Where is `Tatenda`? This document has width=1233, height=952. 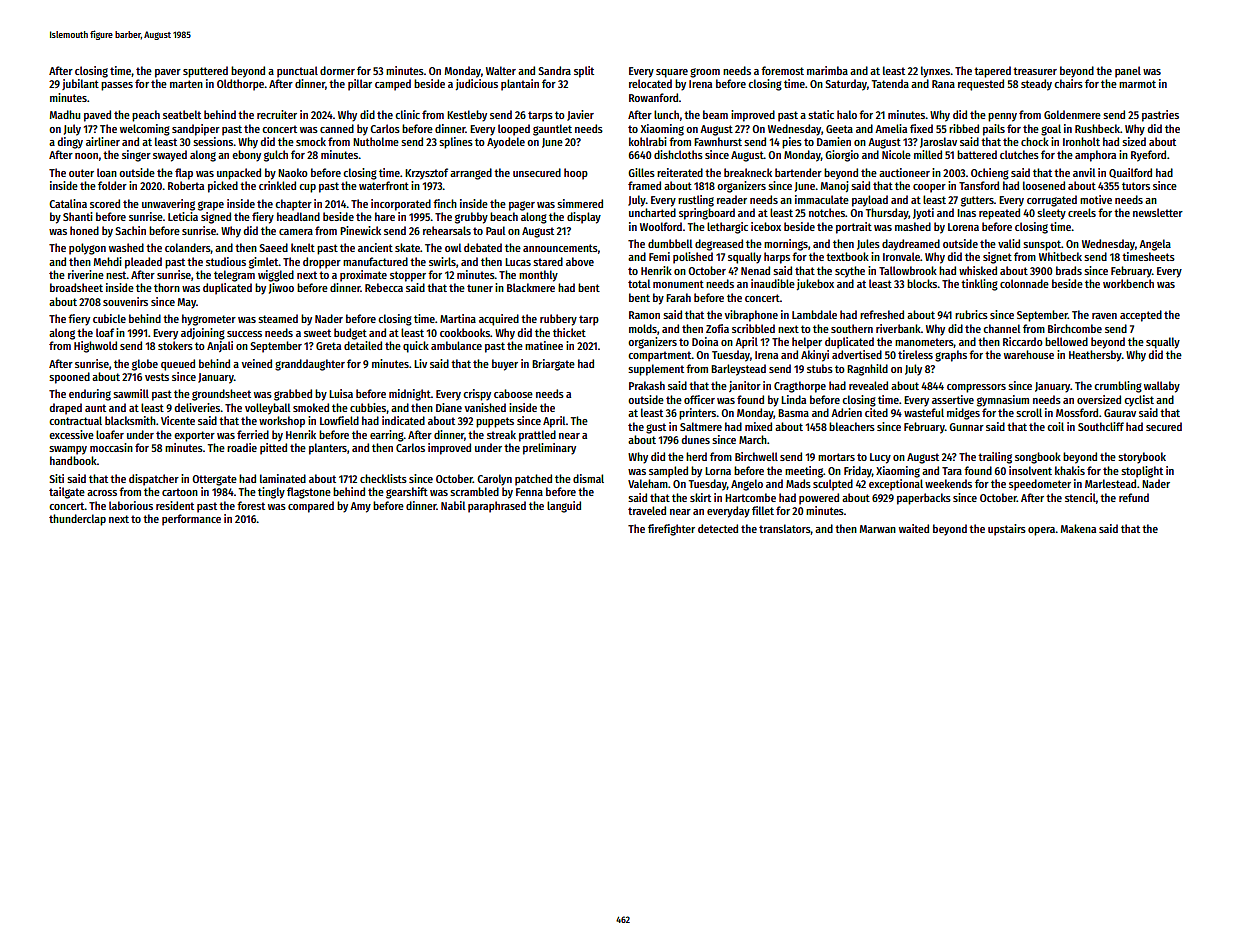
Tatenda is located at coordinates (890, 83).
